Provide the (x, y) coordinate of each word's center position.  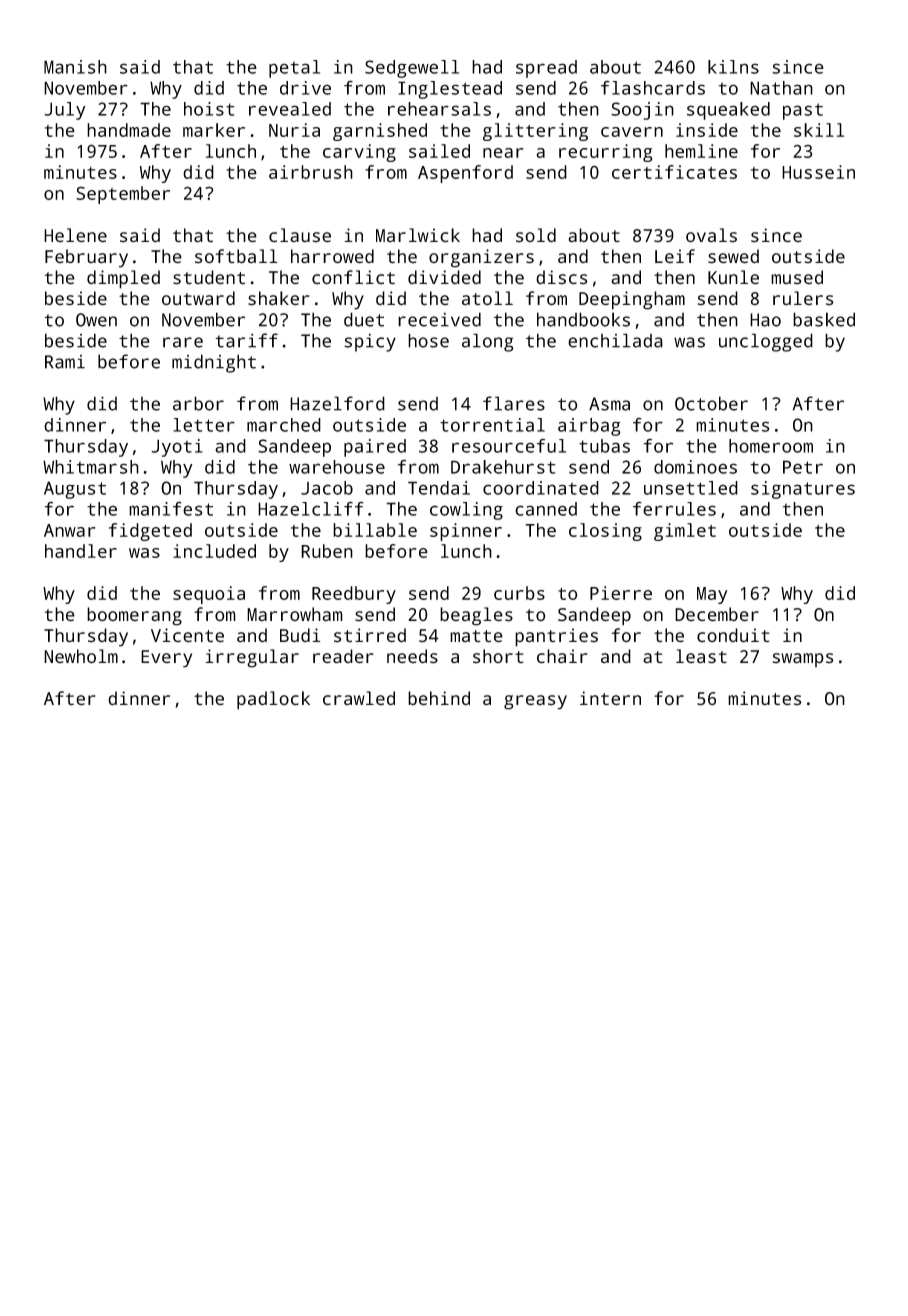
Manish (75, 67)
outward (198, 298)
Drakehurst (503, 467)
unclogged (766, 342)
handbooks (583, 319)
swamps (803, 660)
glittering (535, 132)
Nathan (781, 88)
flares (514, 403)
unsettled (691, 488)
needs (412, 656)
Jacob (327, 488)
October (711, 403)
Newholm (81, 656)
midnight (214, 363)
